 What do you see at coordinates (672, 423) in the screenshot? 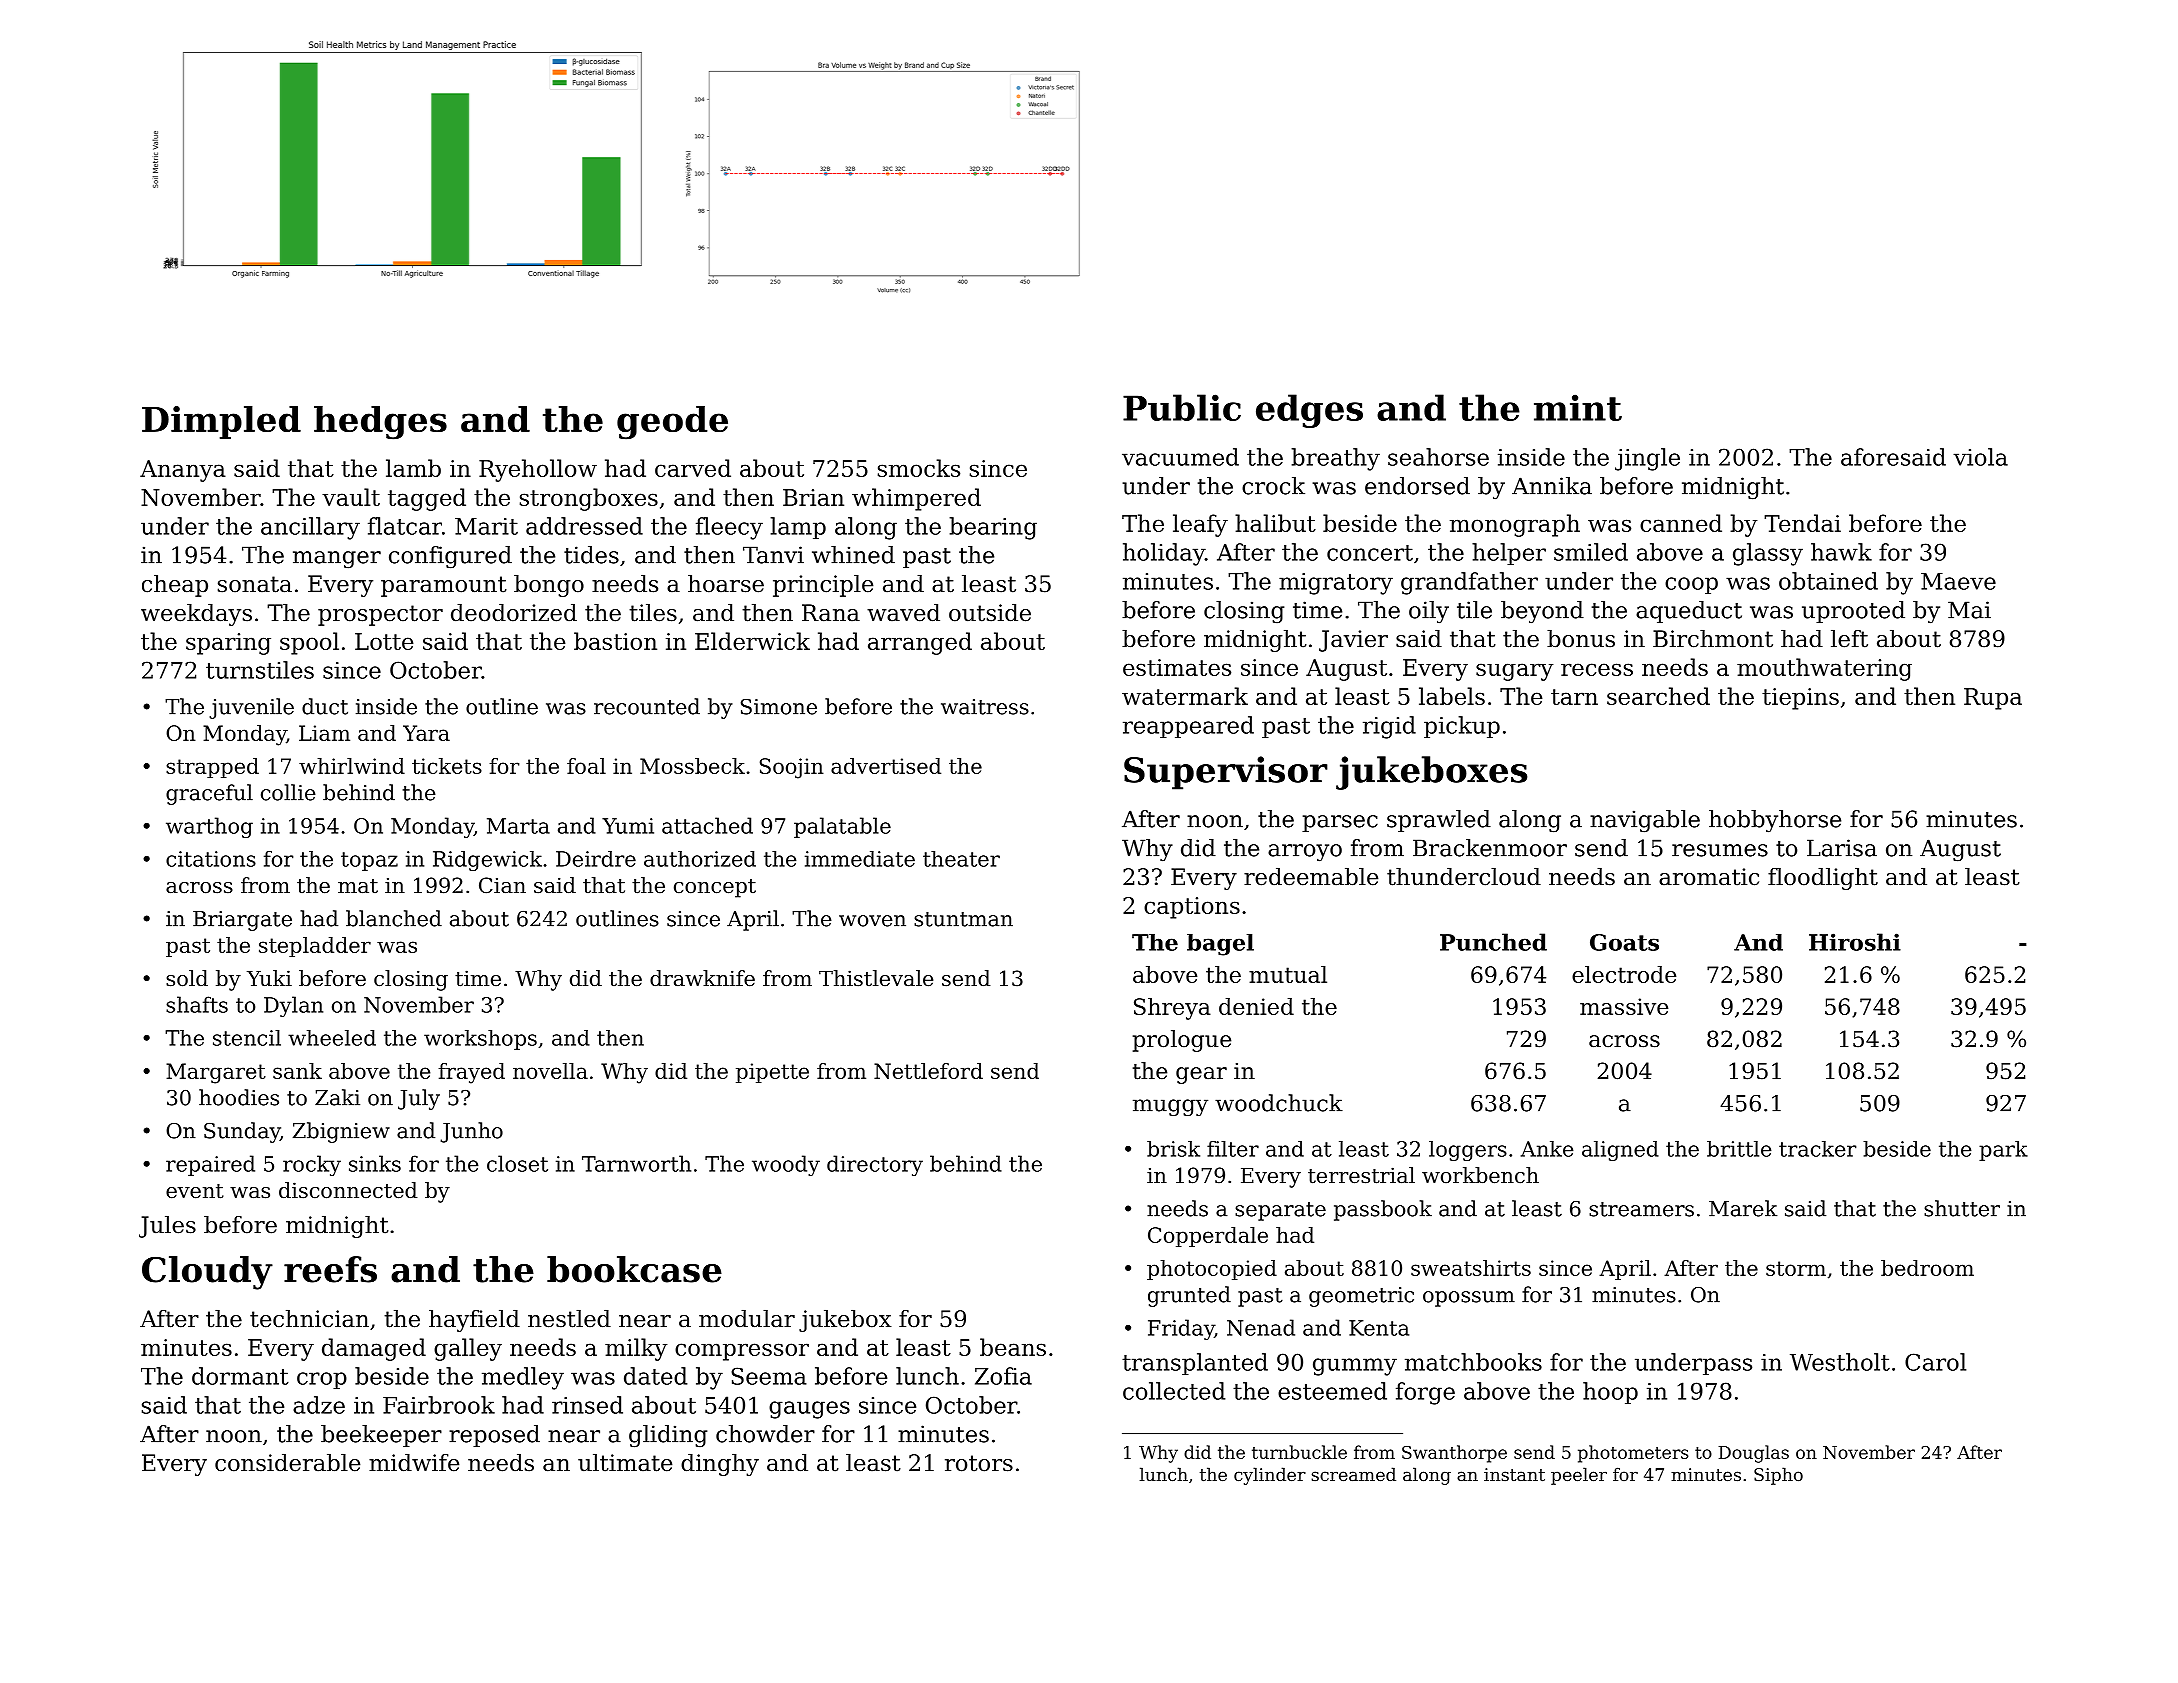
I see `geode` at bounding box center [672, 423].
